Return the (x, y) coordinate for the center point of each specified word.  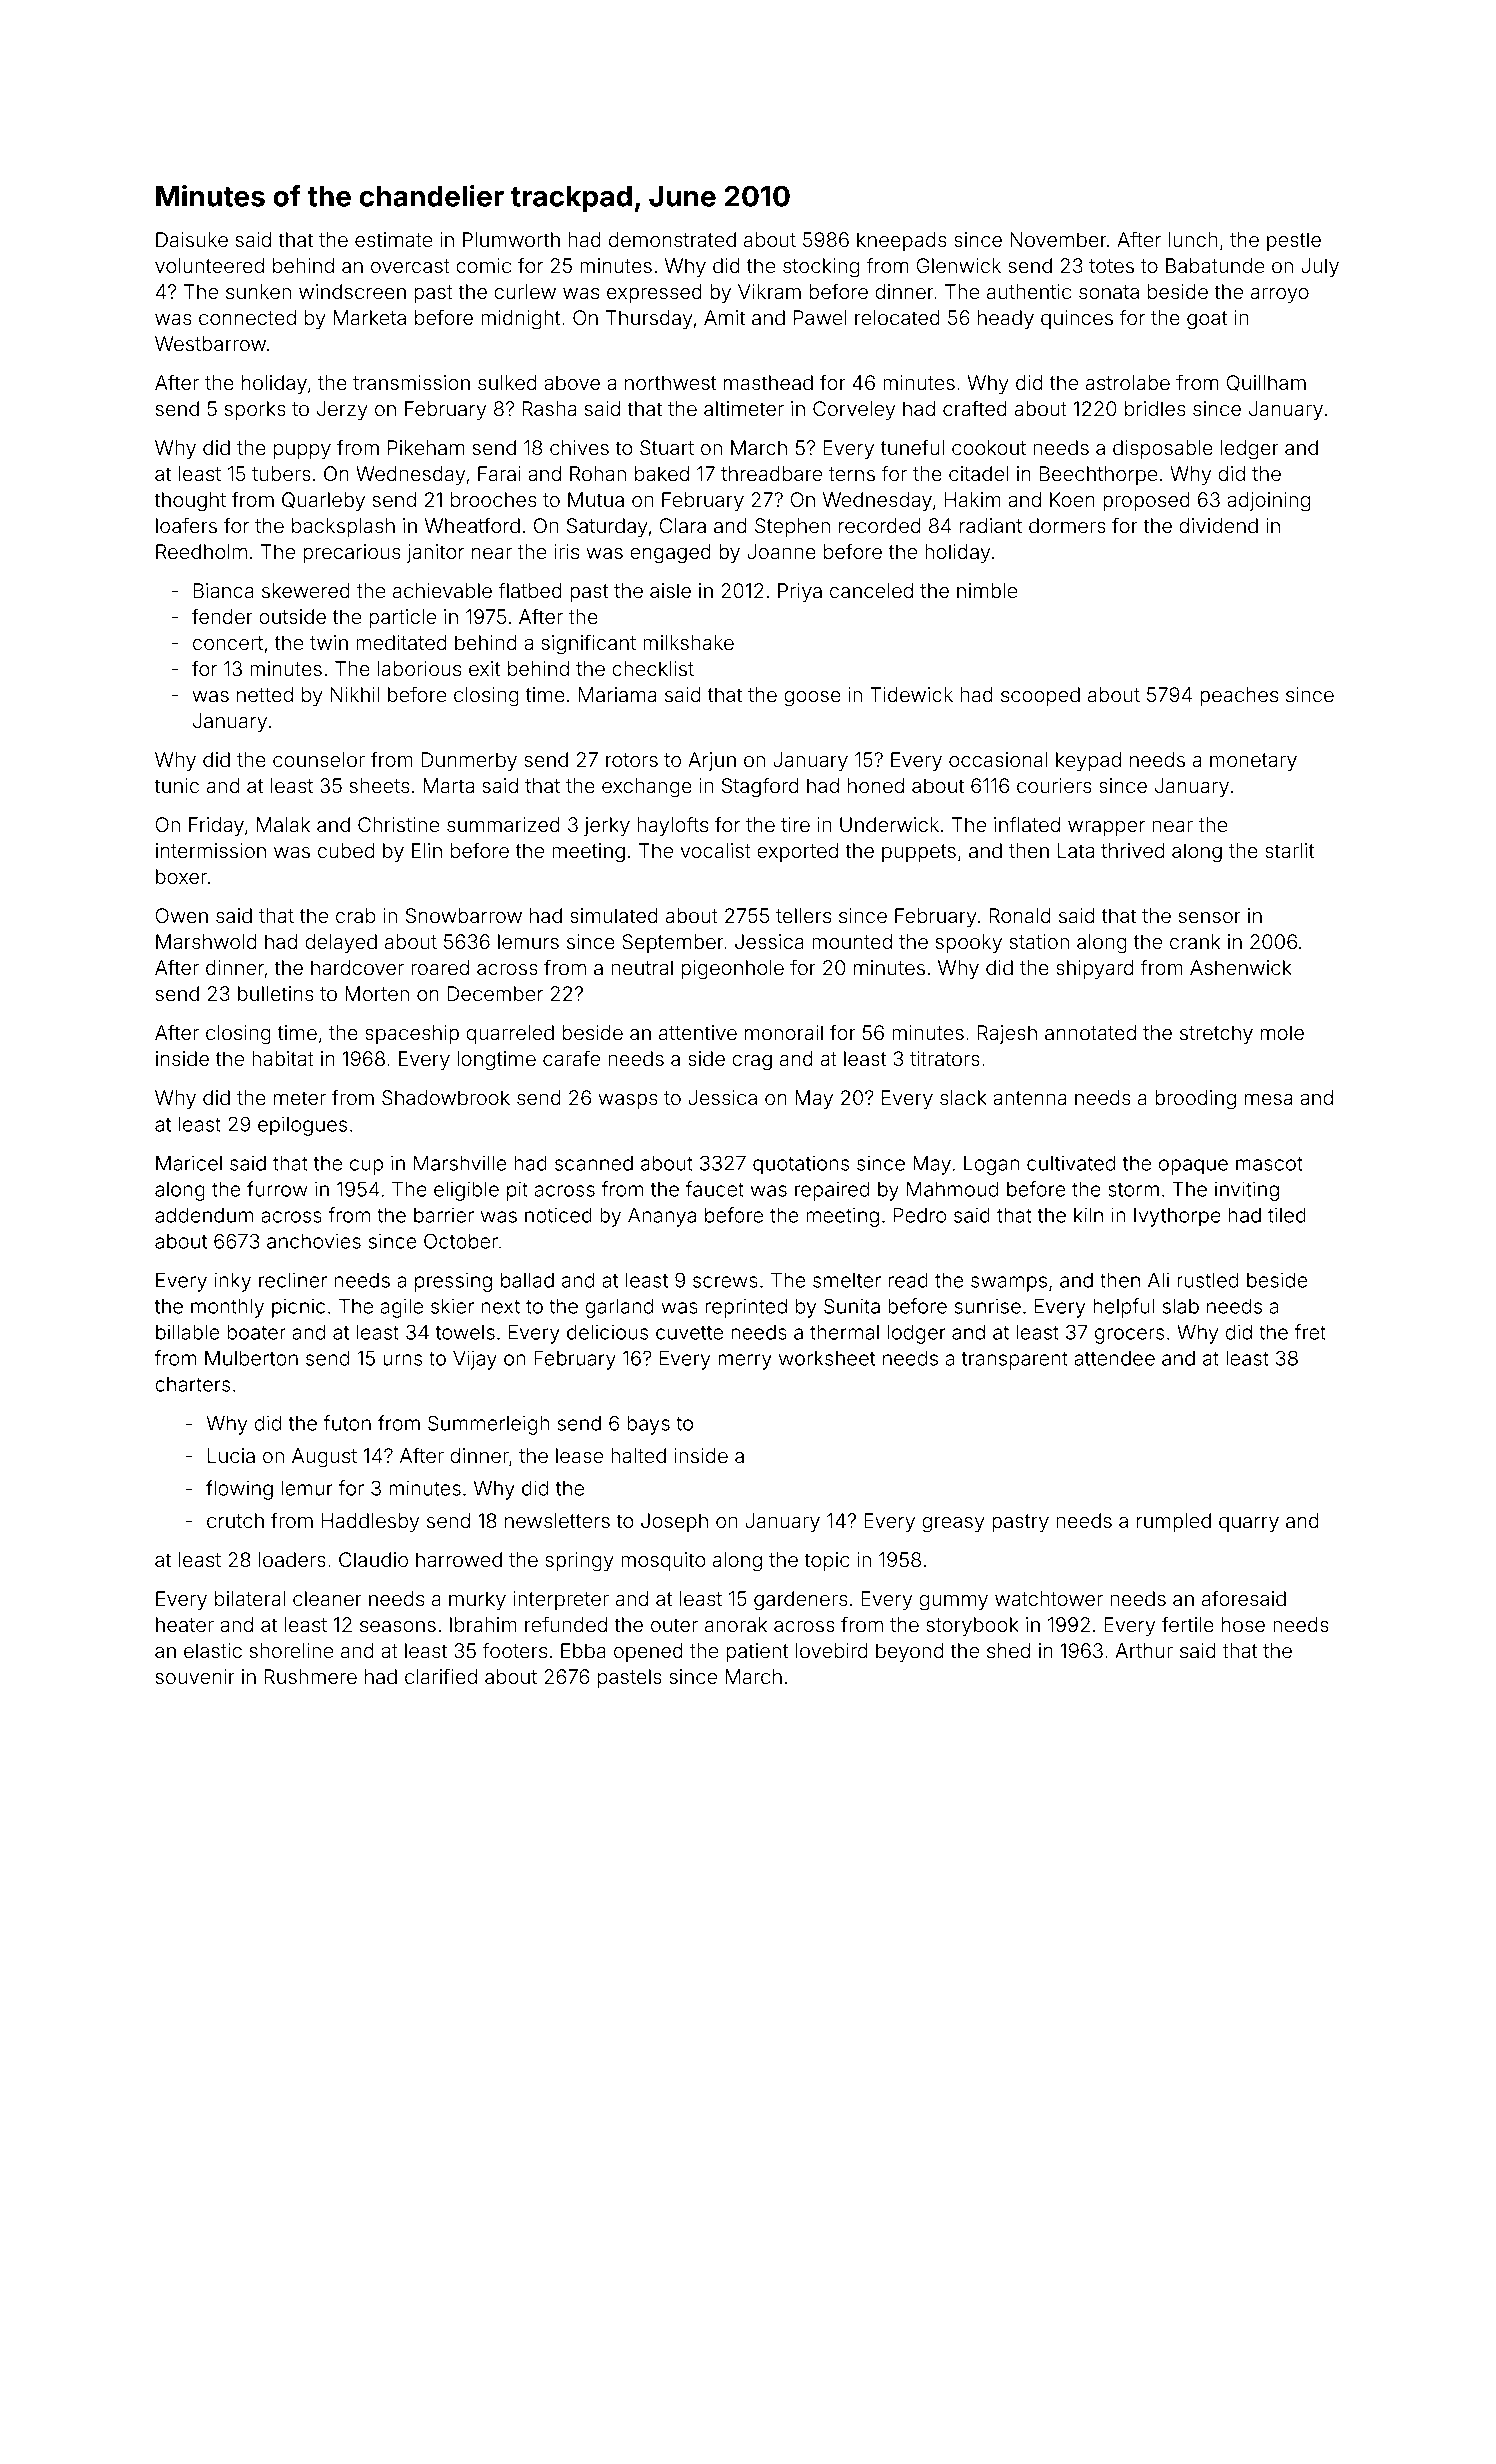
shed (1008, 1650)
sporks (255, 410)
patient (757, 1652)
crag (752, 1063)
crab (356, 915)
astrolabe (1128, 383)
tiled (1287, 1215)
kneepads (902, 241)
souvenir (195, 1676)
